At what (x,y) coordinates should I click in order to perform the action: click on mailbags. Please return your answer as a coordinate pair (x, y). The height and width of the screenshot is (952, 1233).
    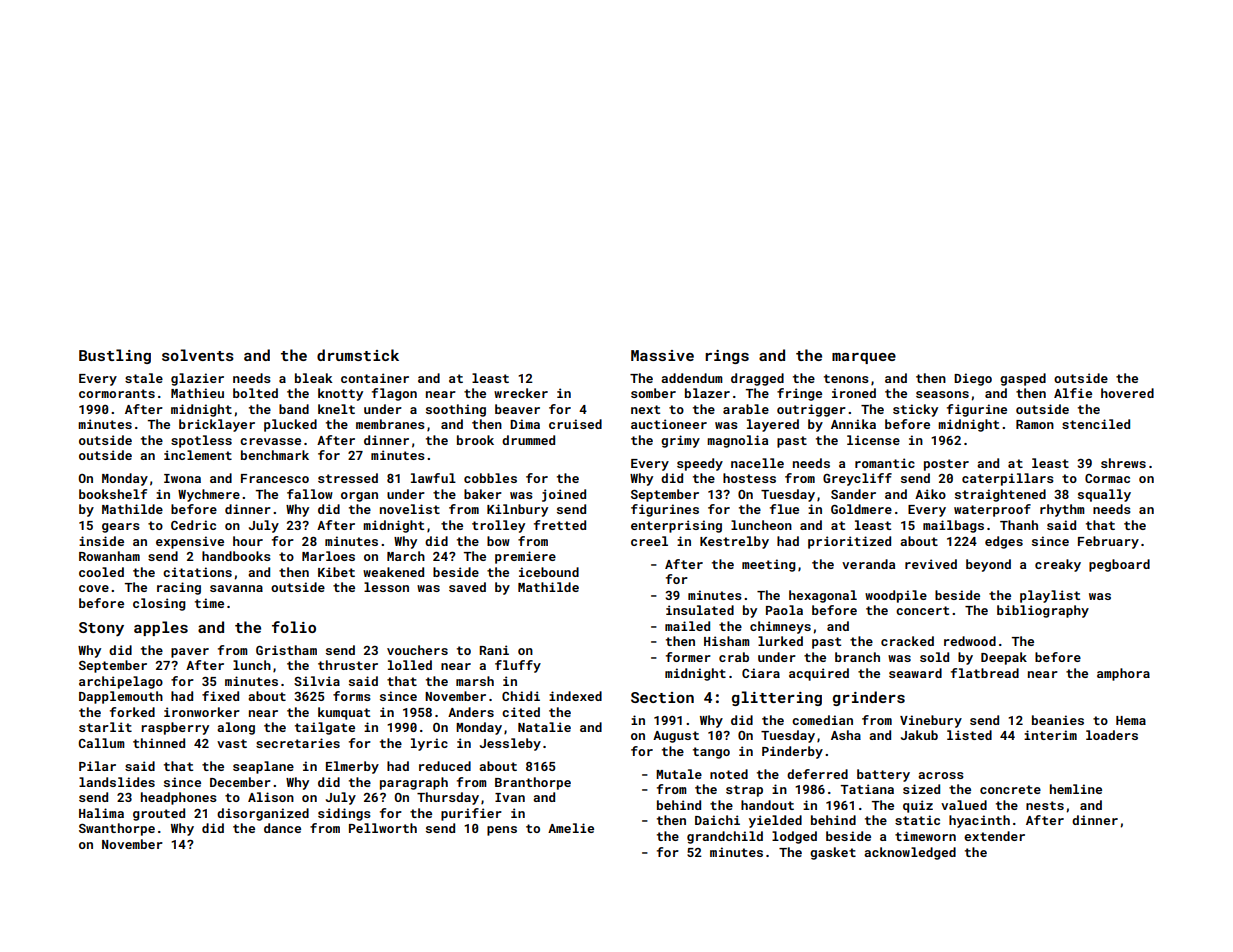
    Looking at the image, I should click on (953, 526).
